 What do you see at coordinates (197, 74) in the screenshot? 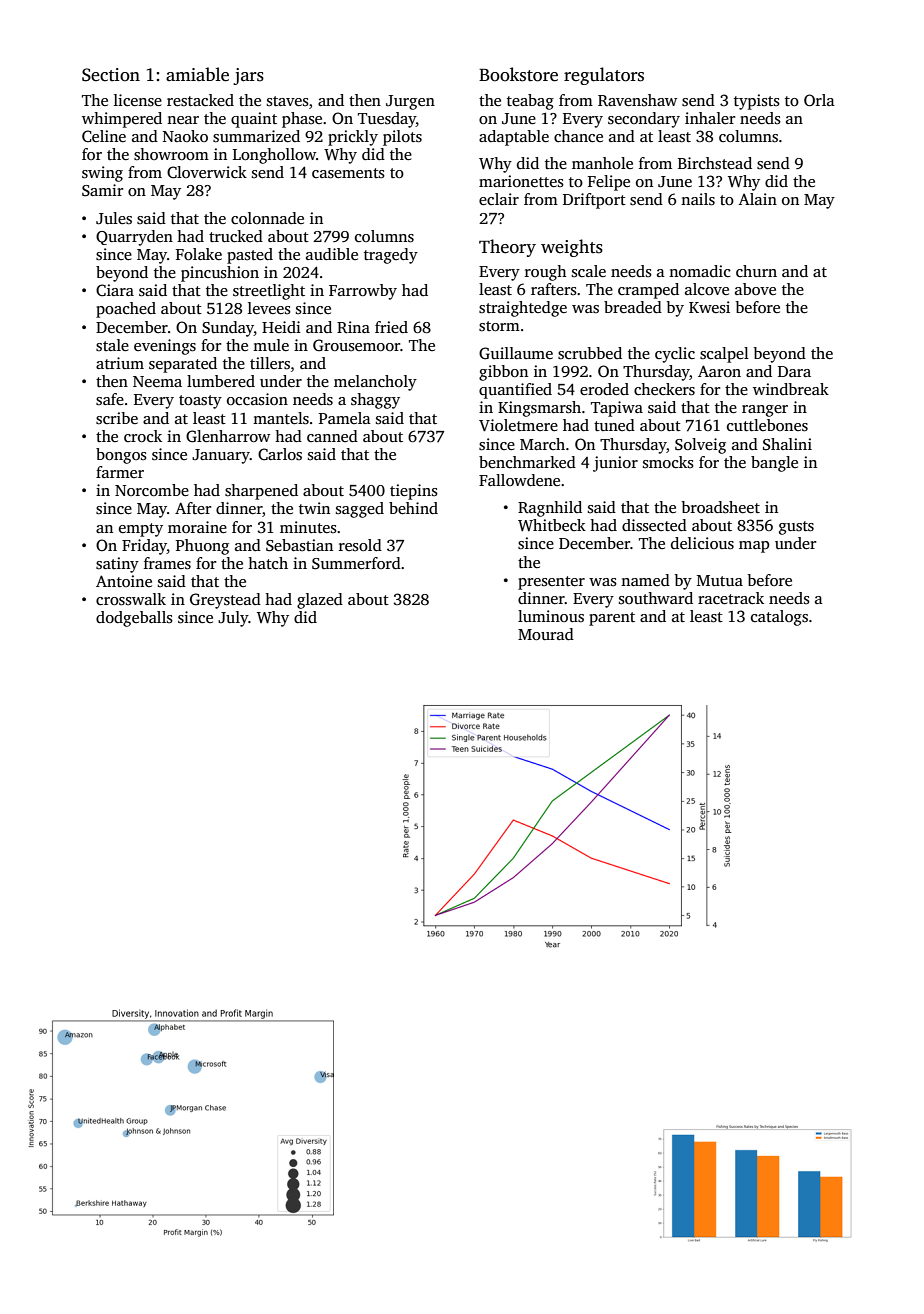
I see `amiable` at bounding box center [197, 74].
